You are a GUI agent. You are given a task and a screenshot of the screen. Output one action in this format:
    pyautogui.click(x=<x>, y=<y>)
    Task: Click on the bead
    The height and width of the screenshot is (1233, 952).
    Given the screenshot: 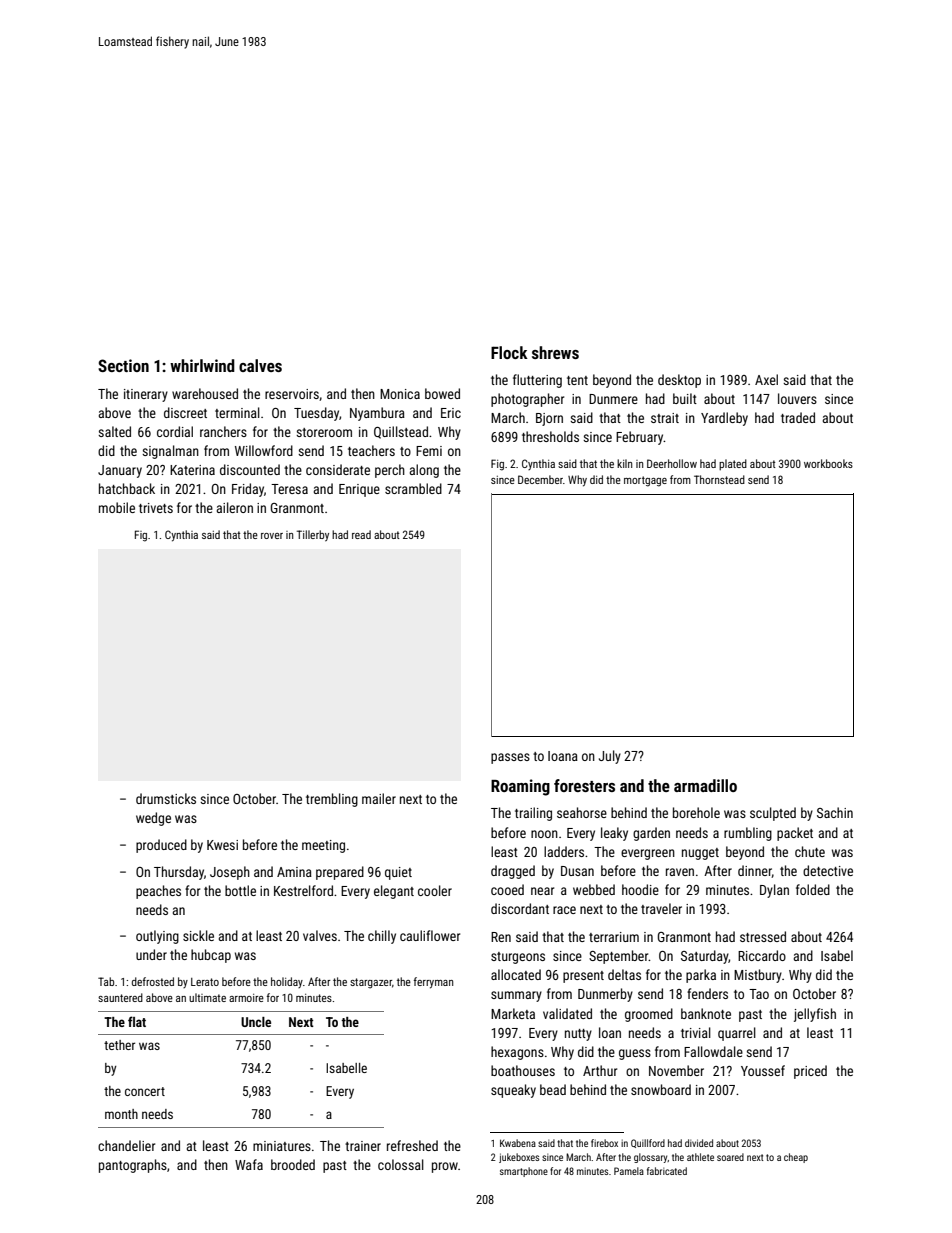 What is the action you would take?
    pyautogui.click(x=553, y=1089)
